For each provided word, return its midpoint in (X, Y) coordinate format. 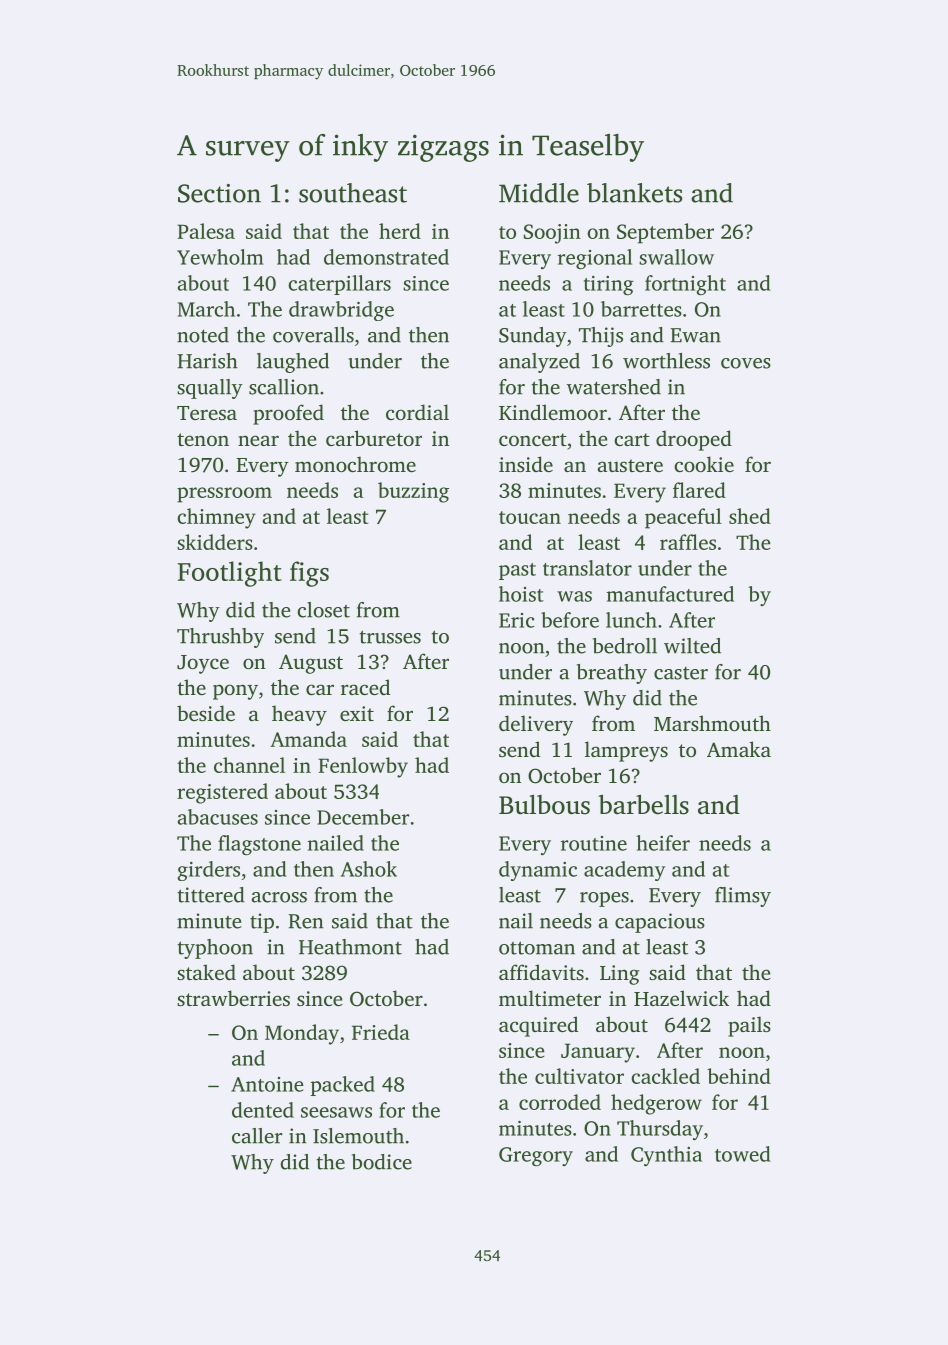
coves (746, 363)
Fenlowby (363, 767)
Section (219, 193)
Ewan (695, 335)
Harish (207, 361)
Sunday (533, 337)
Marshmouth (712, 723)
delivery (536, 725)
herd (400, 231)
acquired (538, 1026)
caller (257, 1136)
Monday (302, 1034)
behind (739, 1076)
